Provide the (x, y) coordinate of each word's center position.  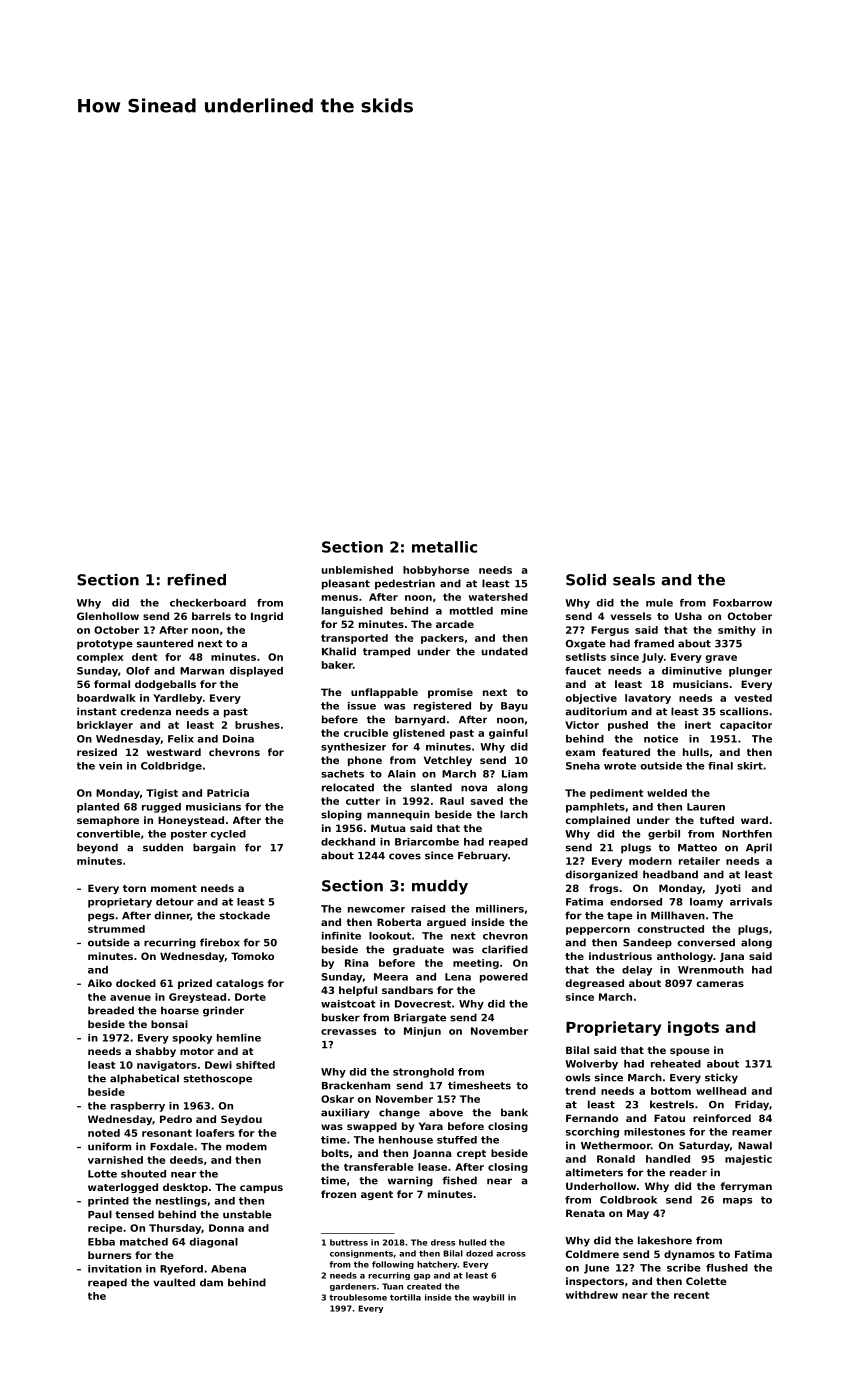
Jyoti (728, 889)
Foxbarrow (742, 603)
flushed (727, 1268)
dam (211, 1282)
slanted (431, 787)
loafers (215, 1133)
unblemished (357, 570)
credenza (145, 711)
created (424, 1286)
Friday (752, 1105)
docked (136, 983)
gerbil (664, 835)
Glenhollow (108, 616)
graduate (418, 950)
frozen (338, 1194)
